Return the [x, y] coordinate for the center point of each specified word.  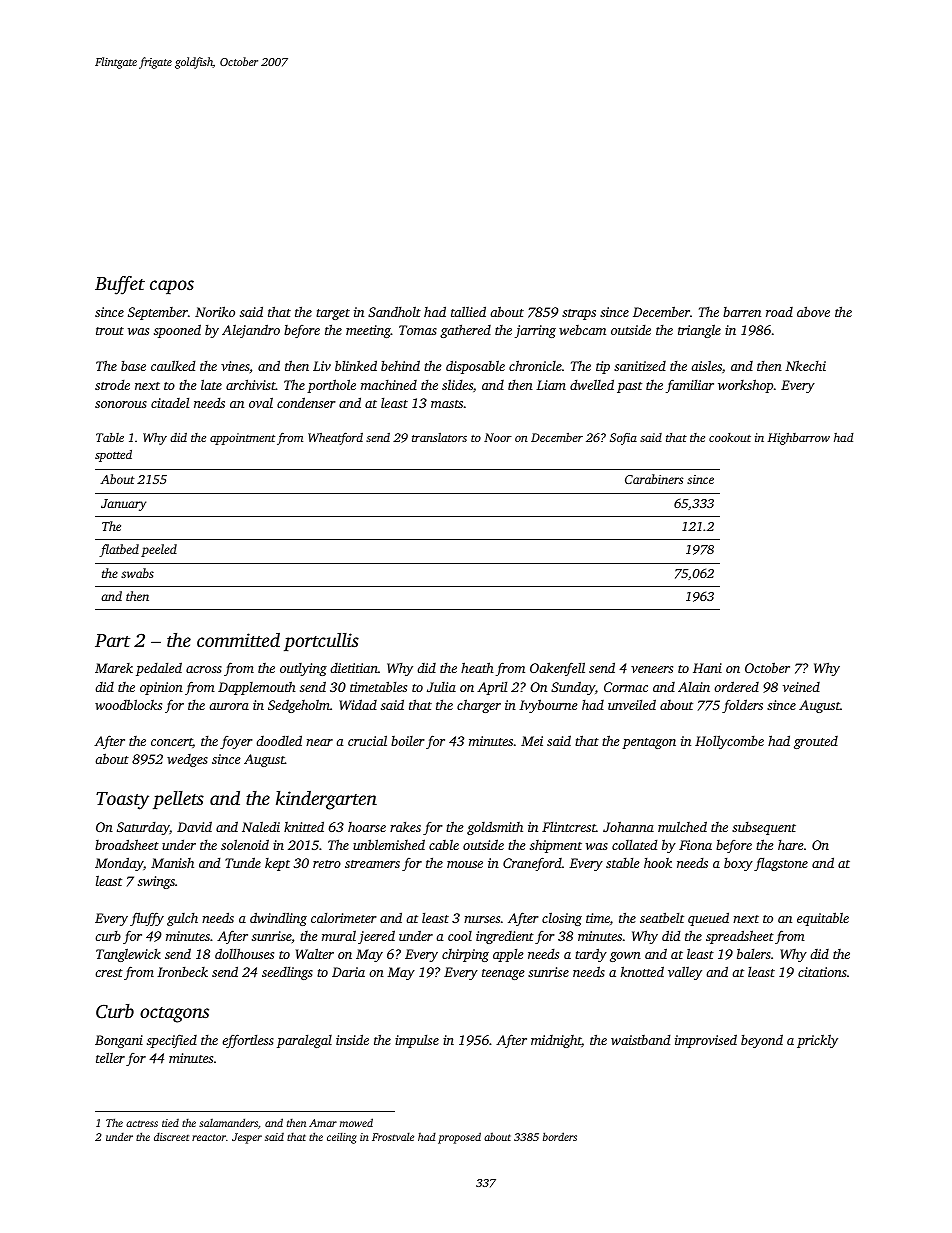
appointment [242, 439]
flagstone [781, 864]
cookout [730, 437]
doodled [279, 740]
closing [562, 919]
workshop [745, 386]
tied [170, 1123]
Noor [498, 437]
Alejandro [251, 331]
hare [791, 844]
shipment [556, 846]
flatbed [119, 550]
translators [439, 437]
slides [457, 384]
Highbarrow [799, 438]
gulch [182, 919]
